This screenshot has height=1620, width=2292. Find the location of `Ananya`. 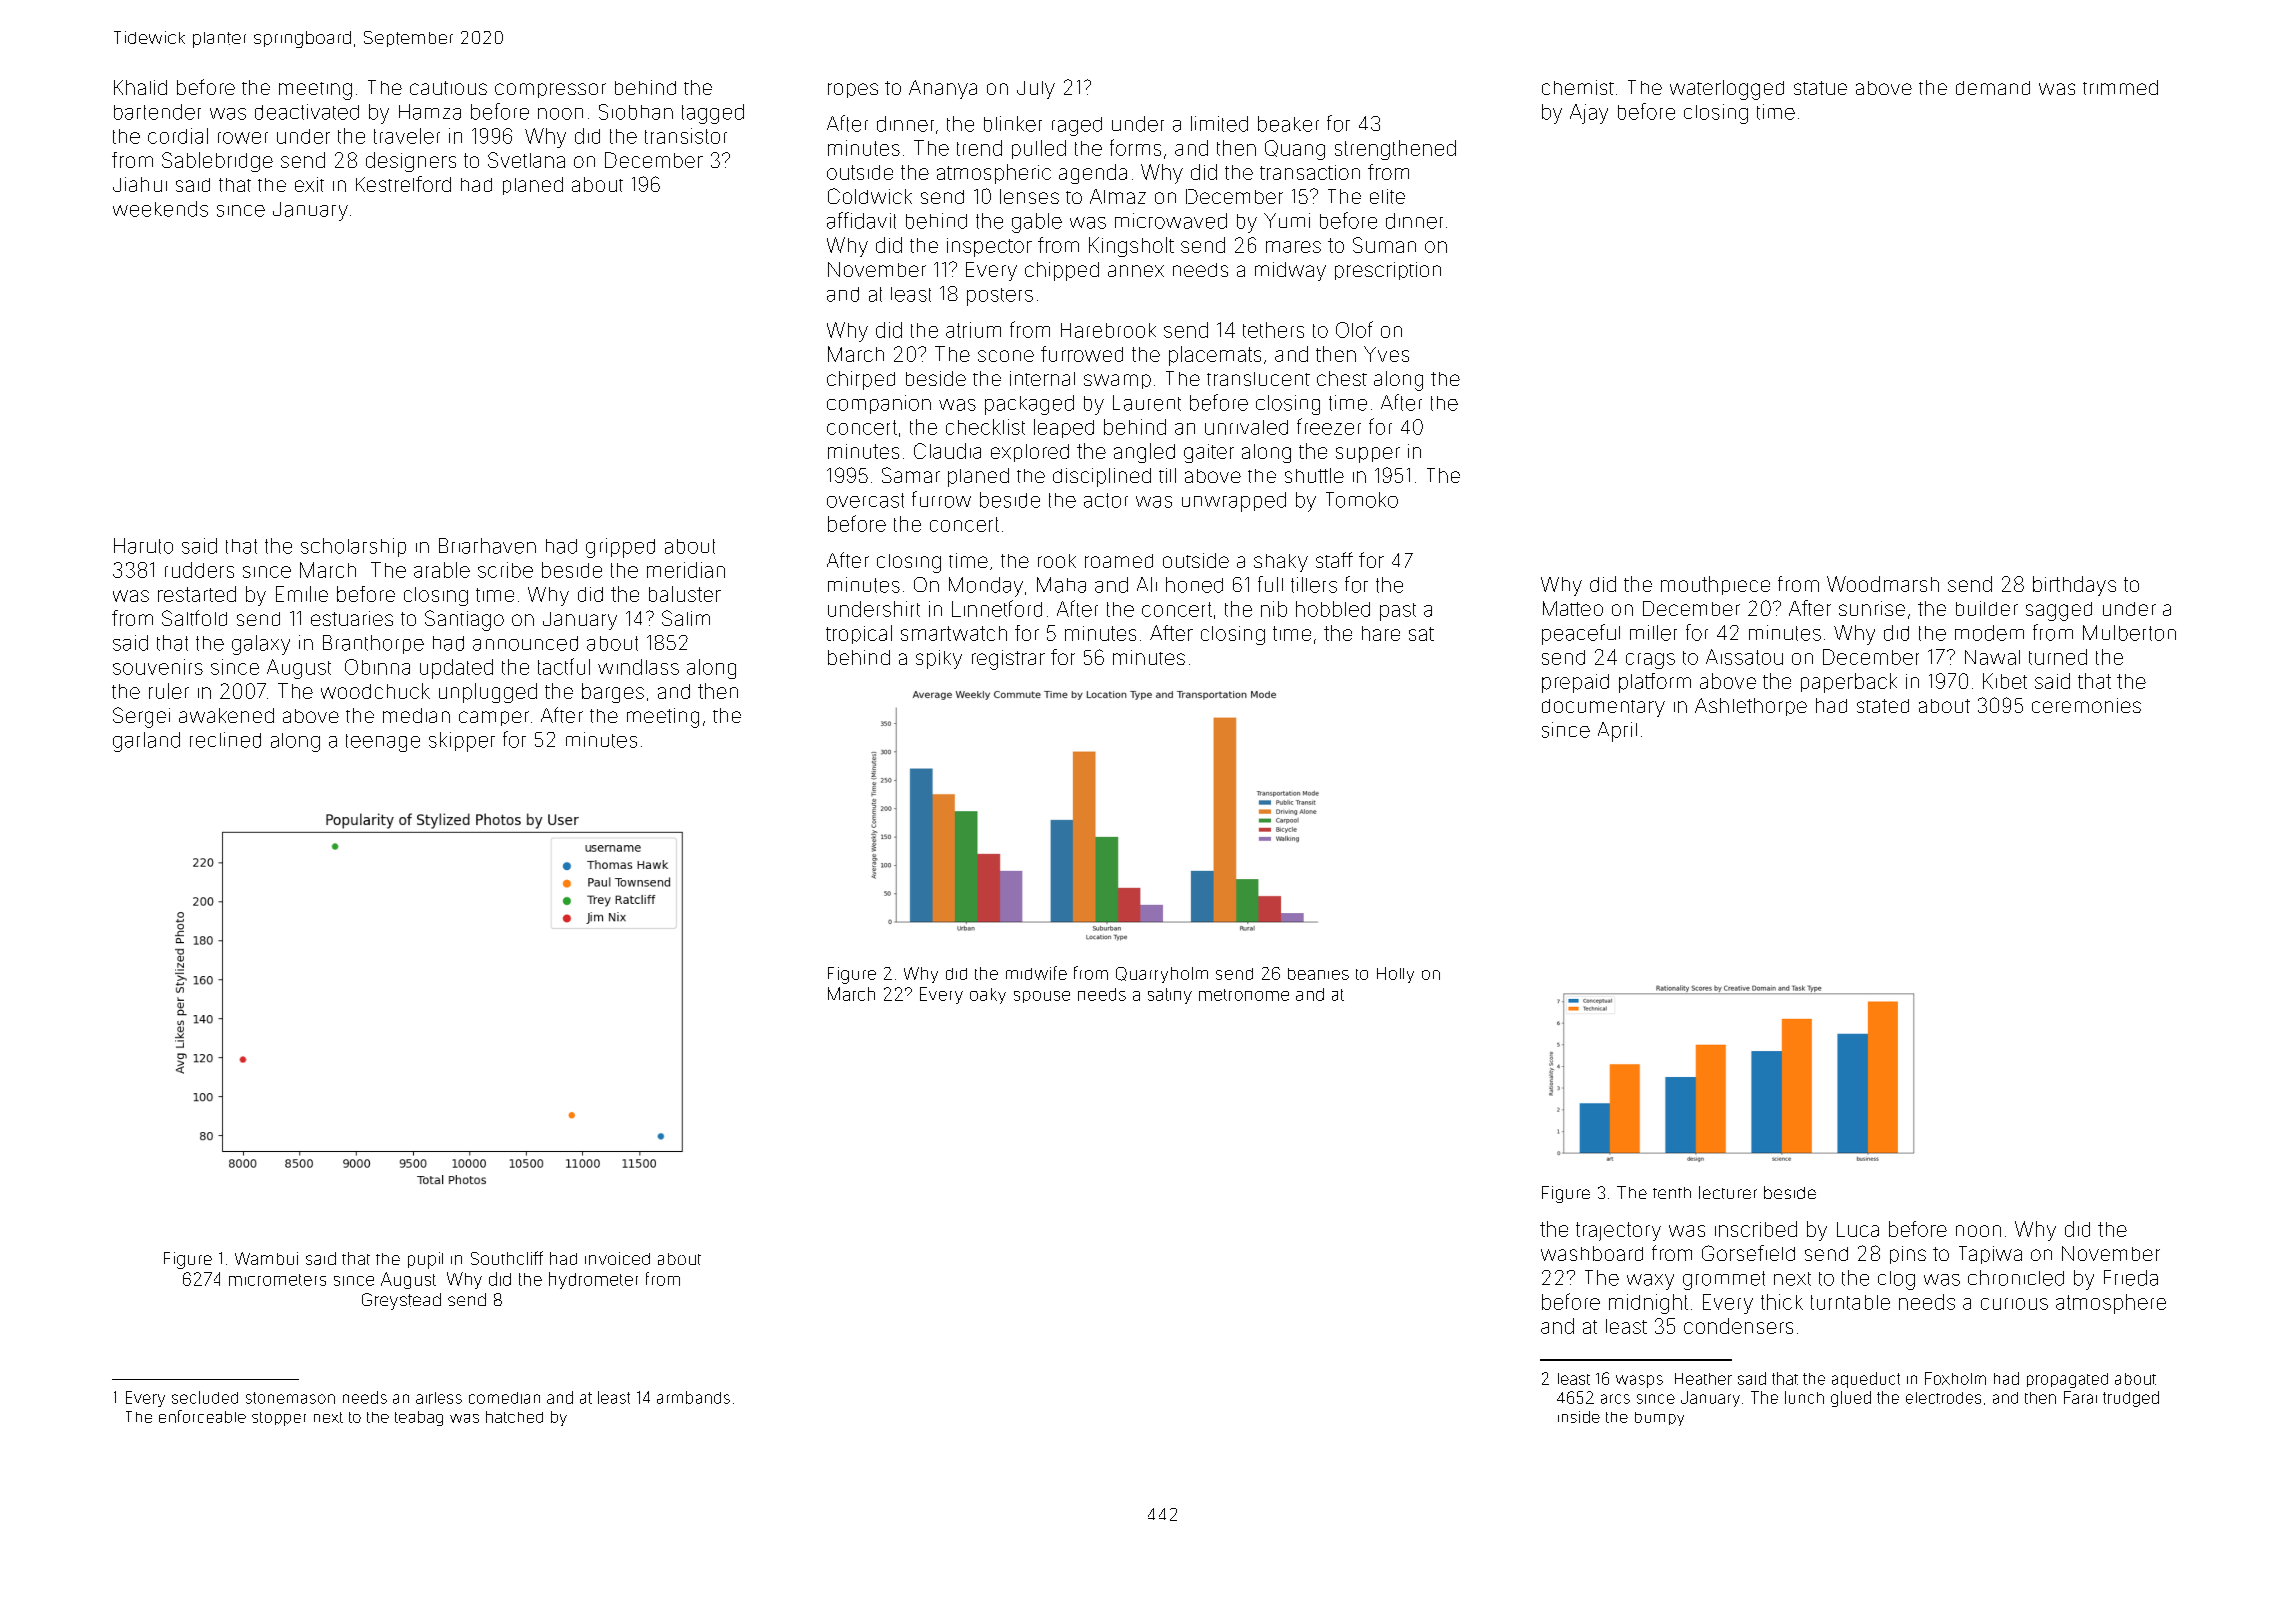

Ananya is located at coordinates (943, 89).
